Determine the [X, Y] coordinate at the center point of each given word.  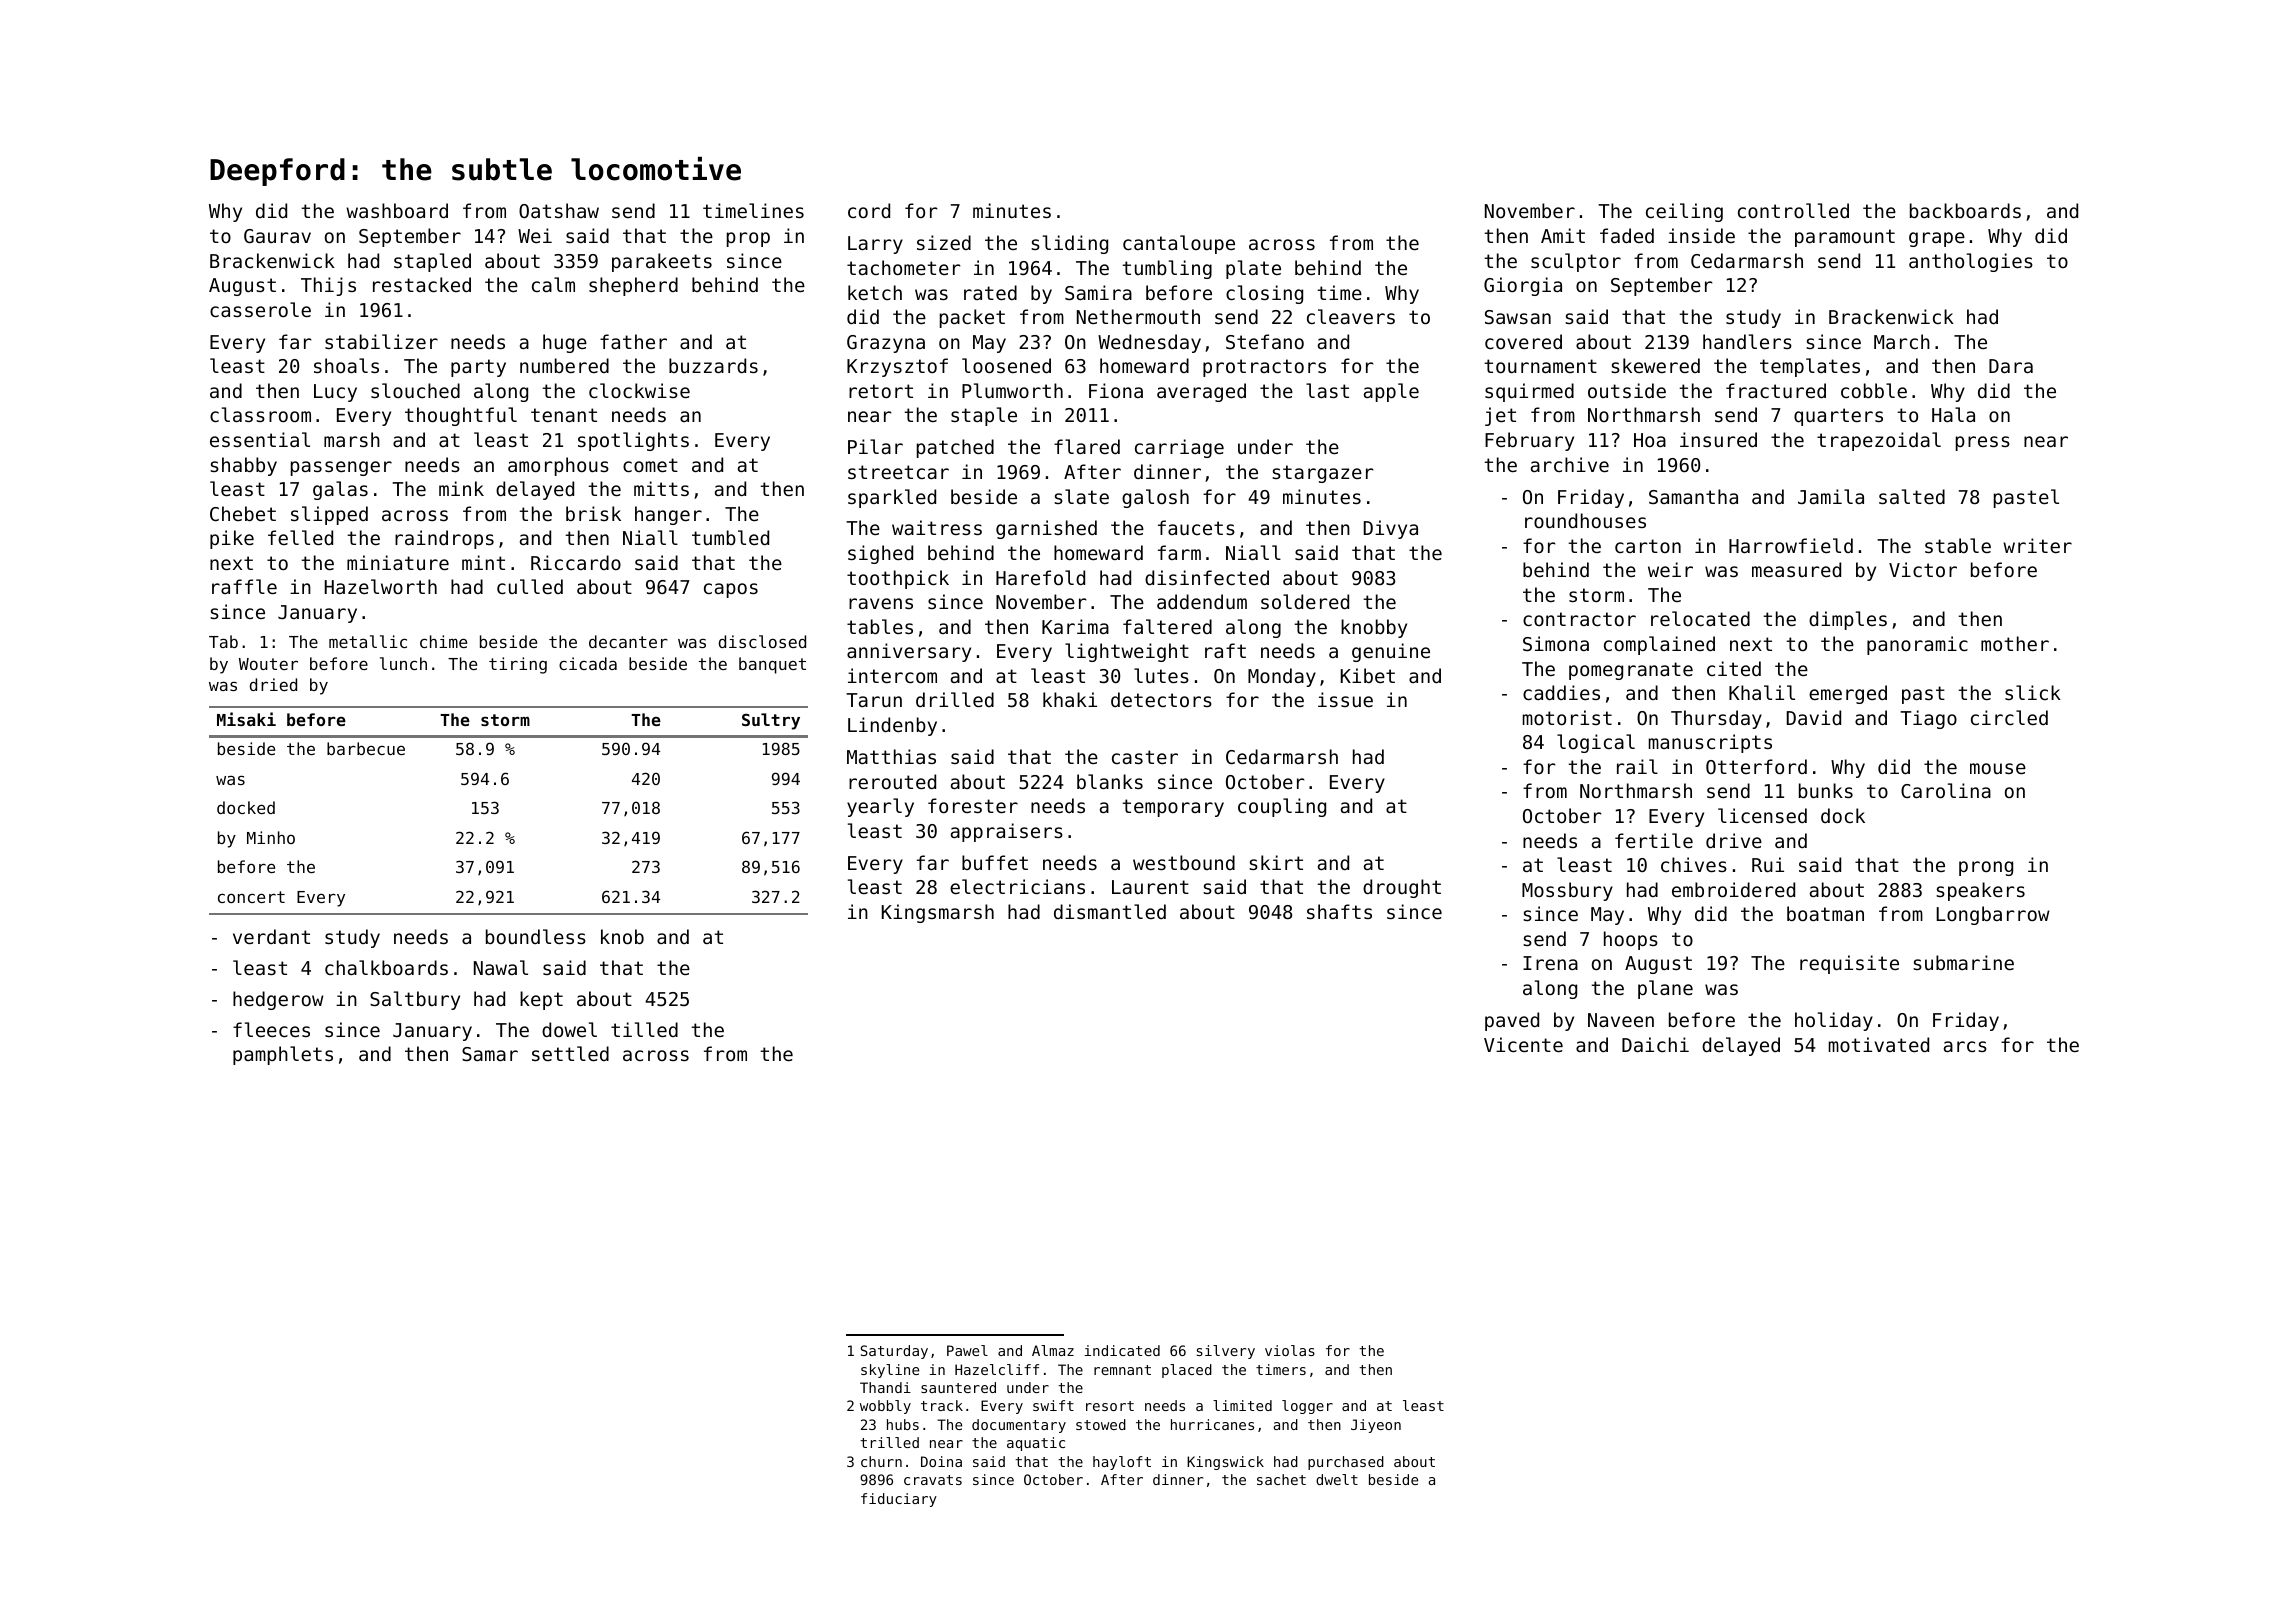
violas [1290, 1350]
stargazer [1323, 474]
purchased [1346, 1463]
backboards [1965, 210]
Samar [490, 1054]
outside [1627, 390]
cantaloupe [1179, 244]
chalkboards [386, 967]
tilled [644, 1029]
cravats [933, 1480]
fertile [1654, 840]
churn [881, 1461]
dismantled [1110, 911]
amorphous [558, 466]
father [633, 341]
